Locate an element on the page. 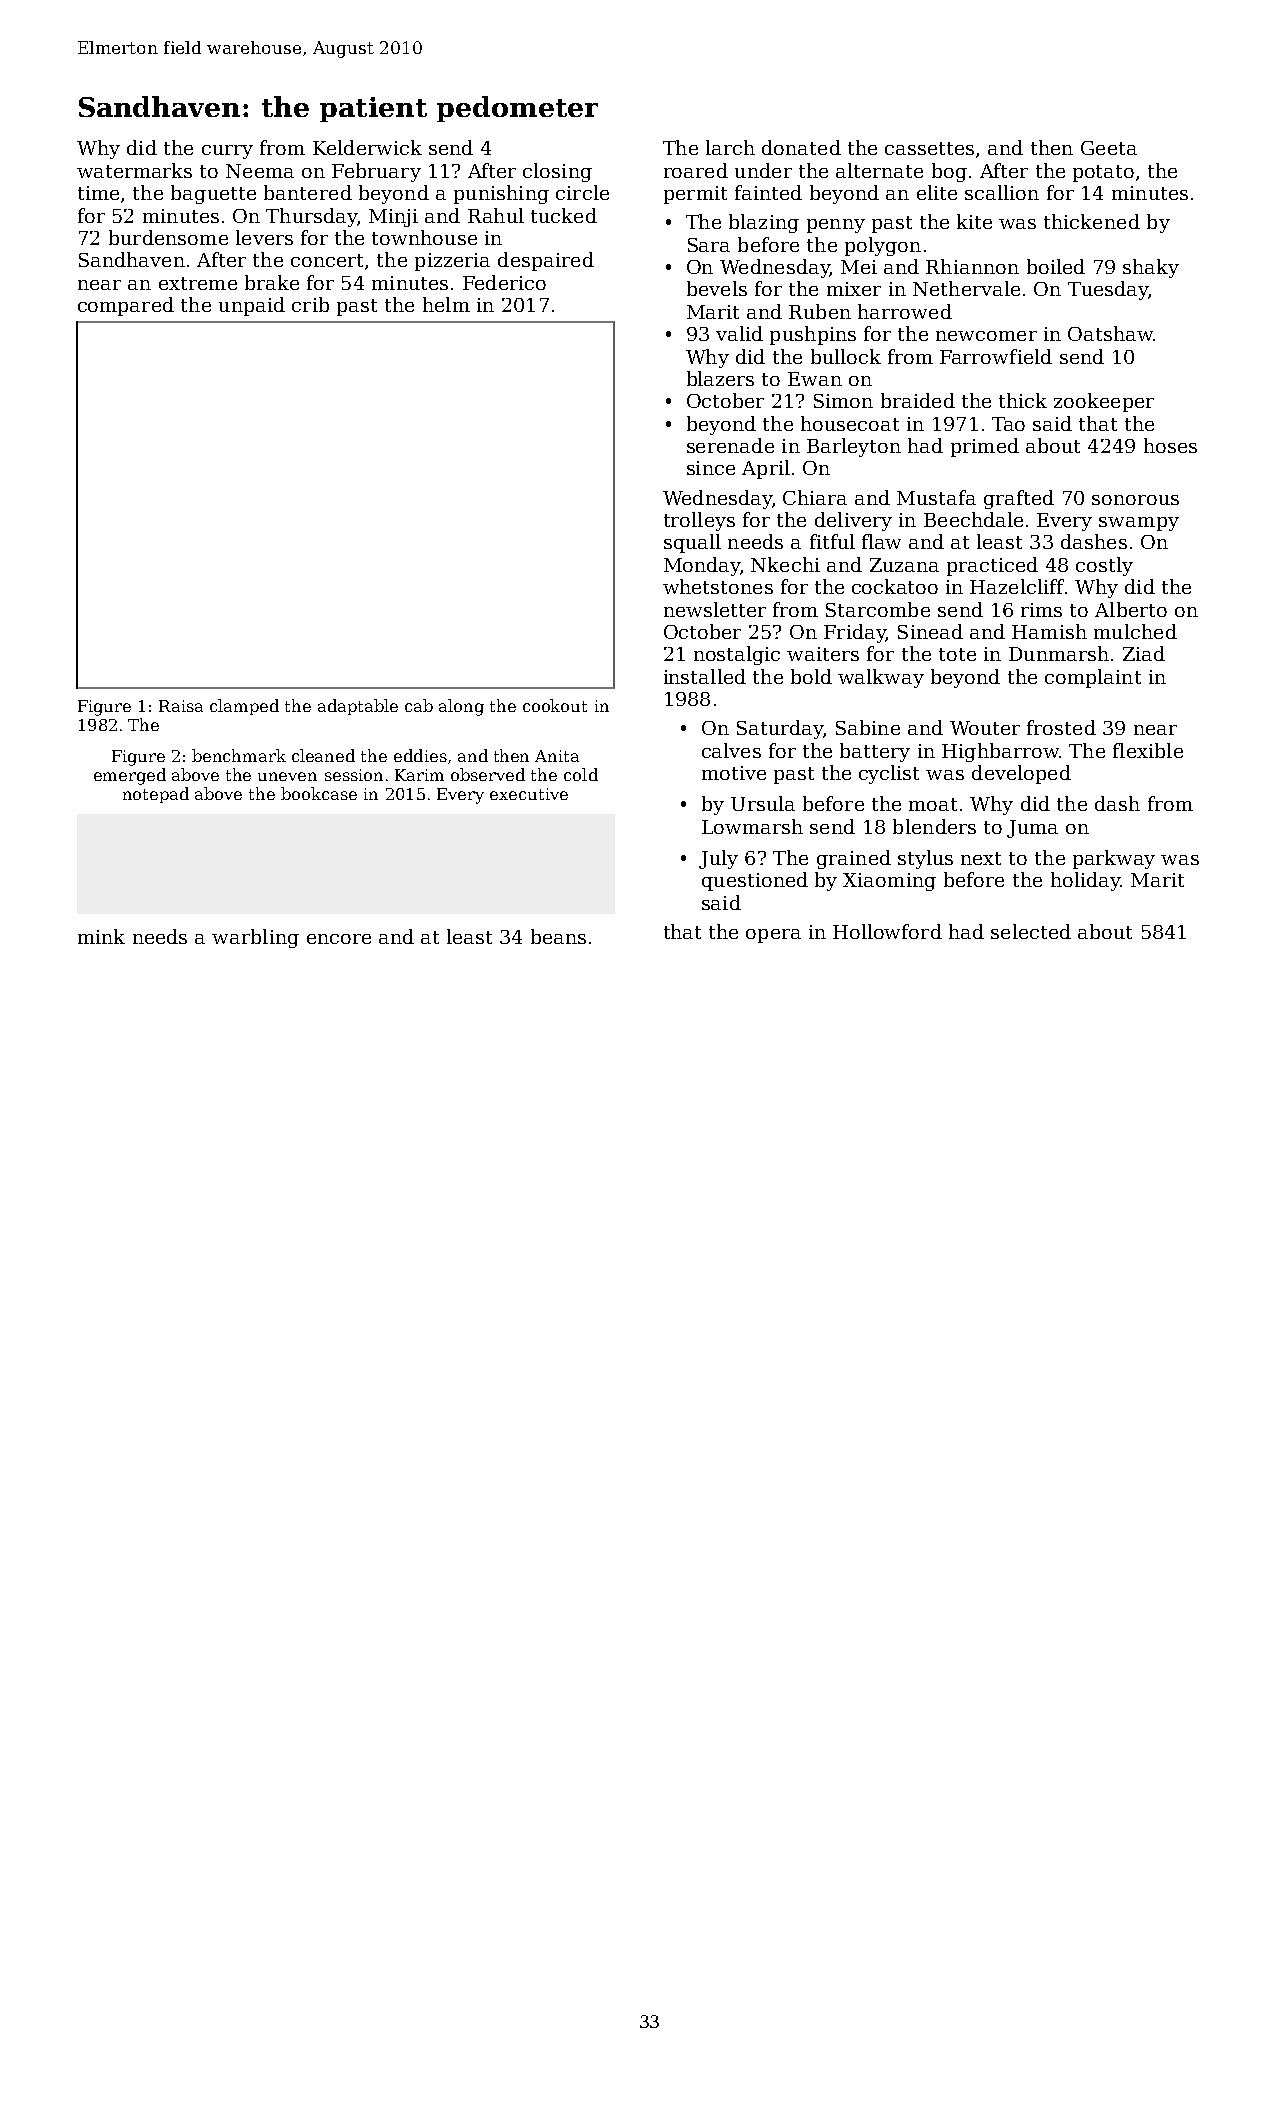 The image size is (1277, 2103). compared is located at coordinates (126, 306).
